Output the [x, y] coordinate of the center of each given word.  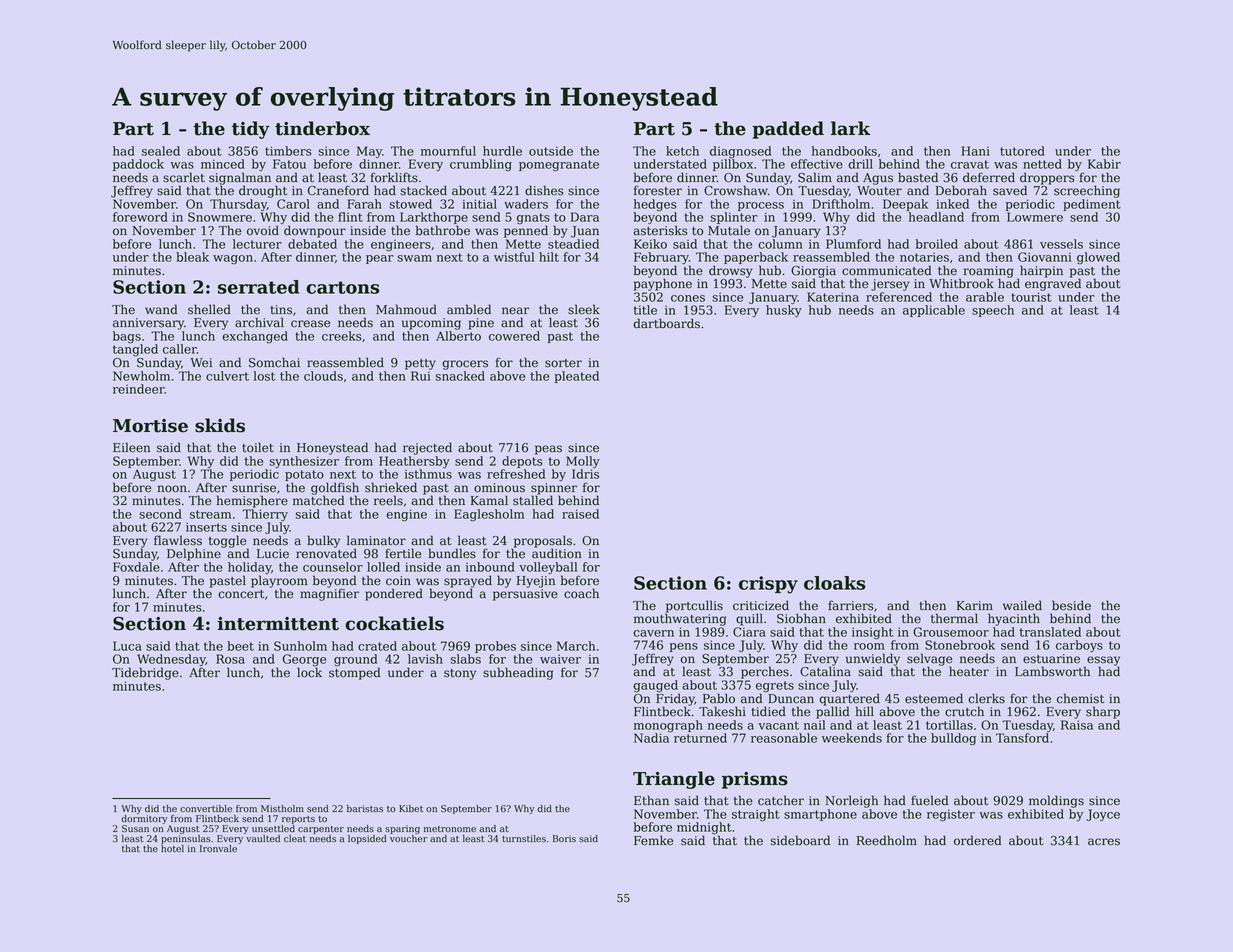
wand [161, 309]
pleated [576, 377]
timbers [288, 151]
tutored [1022, 151]
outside [551, 151]
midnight [704, 828]
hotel [172, 848]
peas [548, 450]
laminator [376, 540]
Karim [974, 606]
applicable [934, 311]
